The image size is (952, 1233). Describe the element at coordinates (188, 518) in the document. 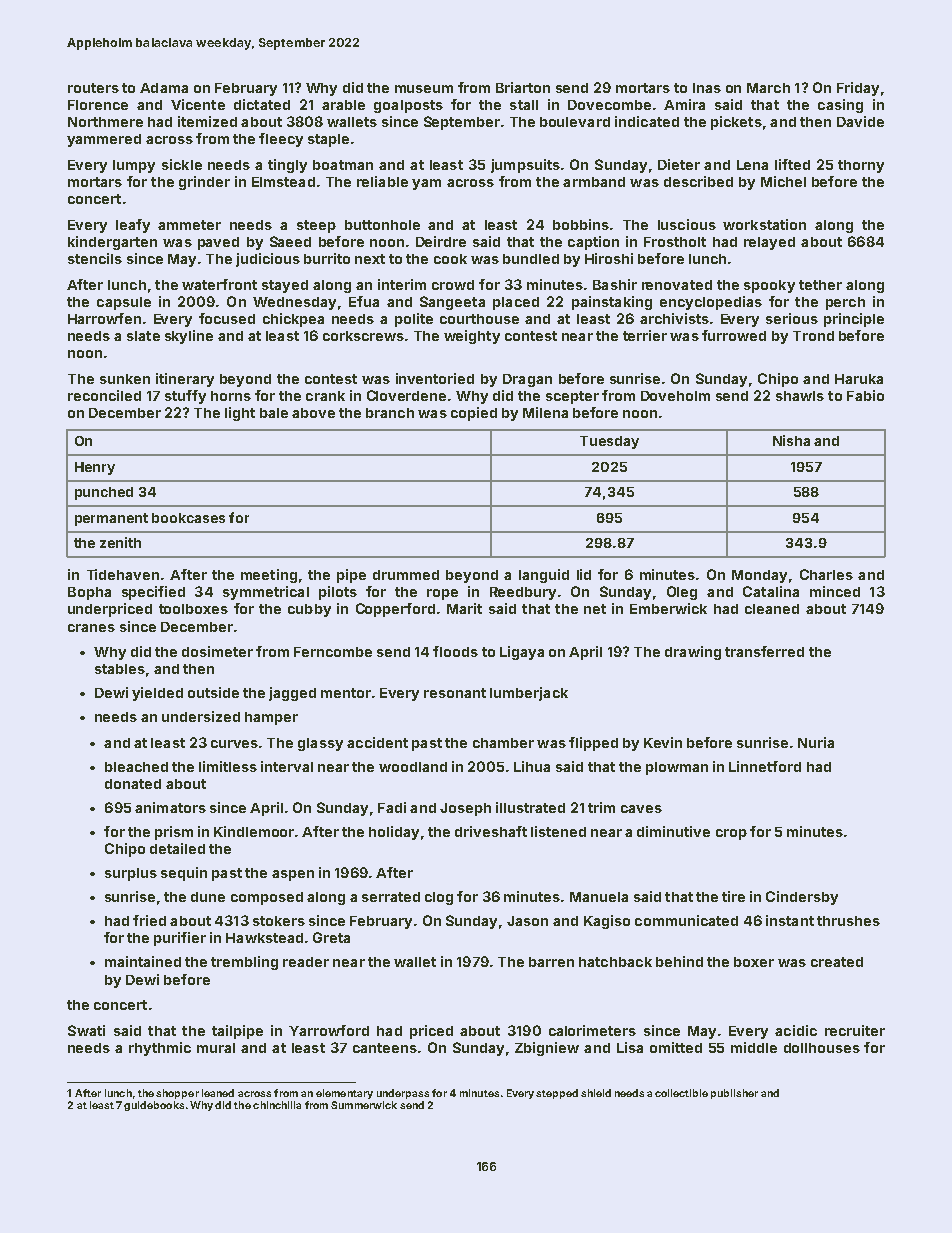

I see `bookcases` at that location.
